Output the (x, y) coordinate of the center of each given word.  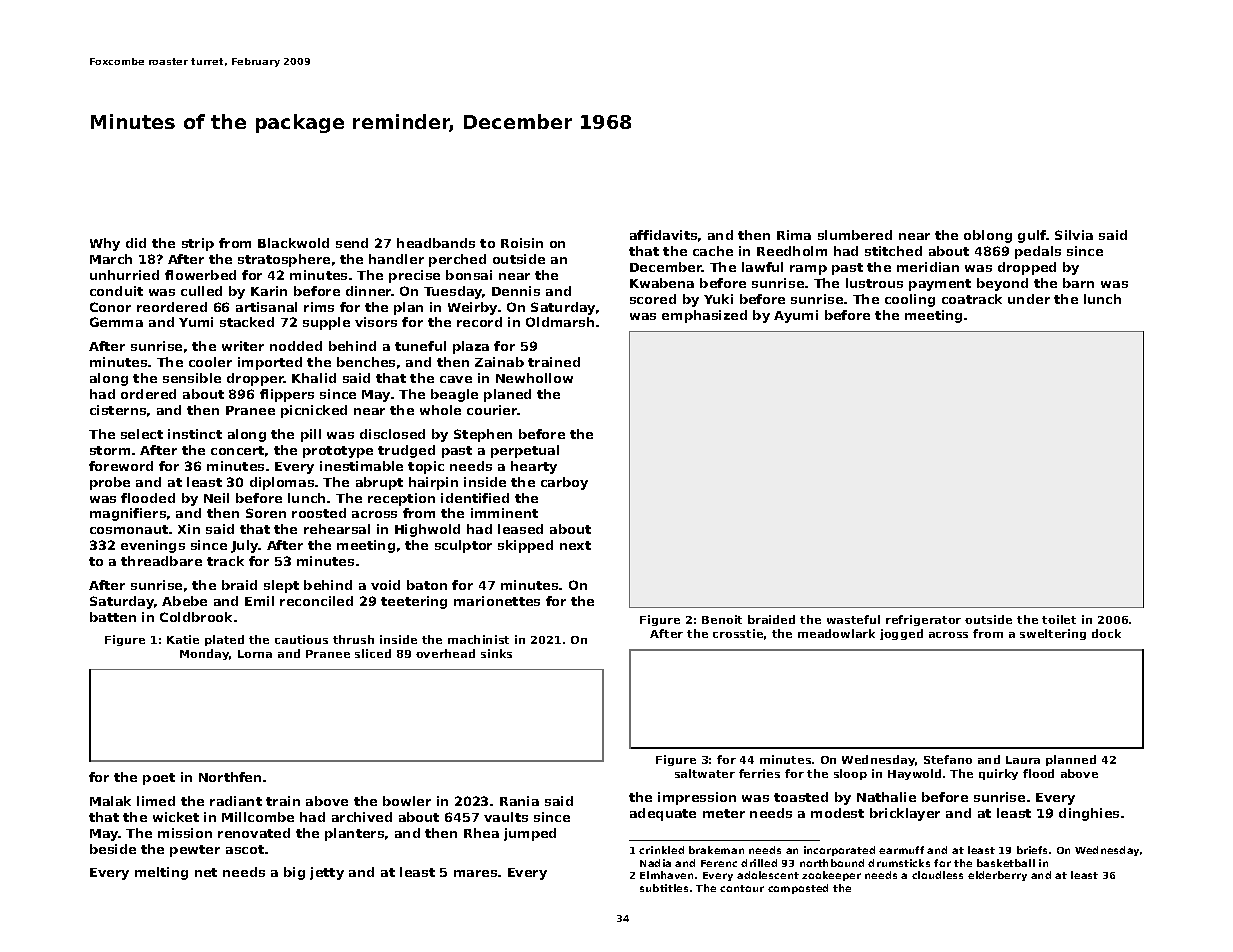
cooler (210, 362)
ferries (759, 773)
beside (113, 849)
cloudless (937, 875)
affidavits (663, 235)
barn (1078, 283)
